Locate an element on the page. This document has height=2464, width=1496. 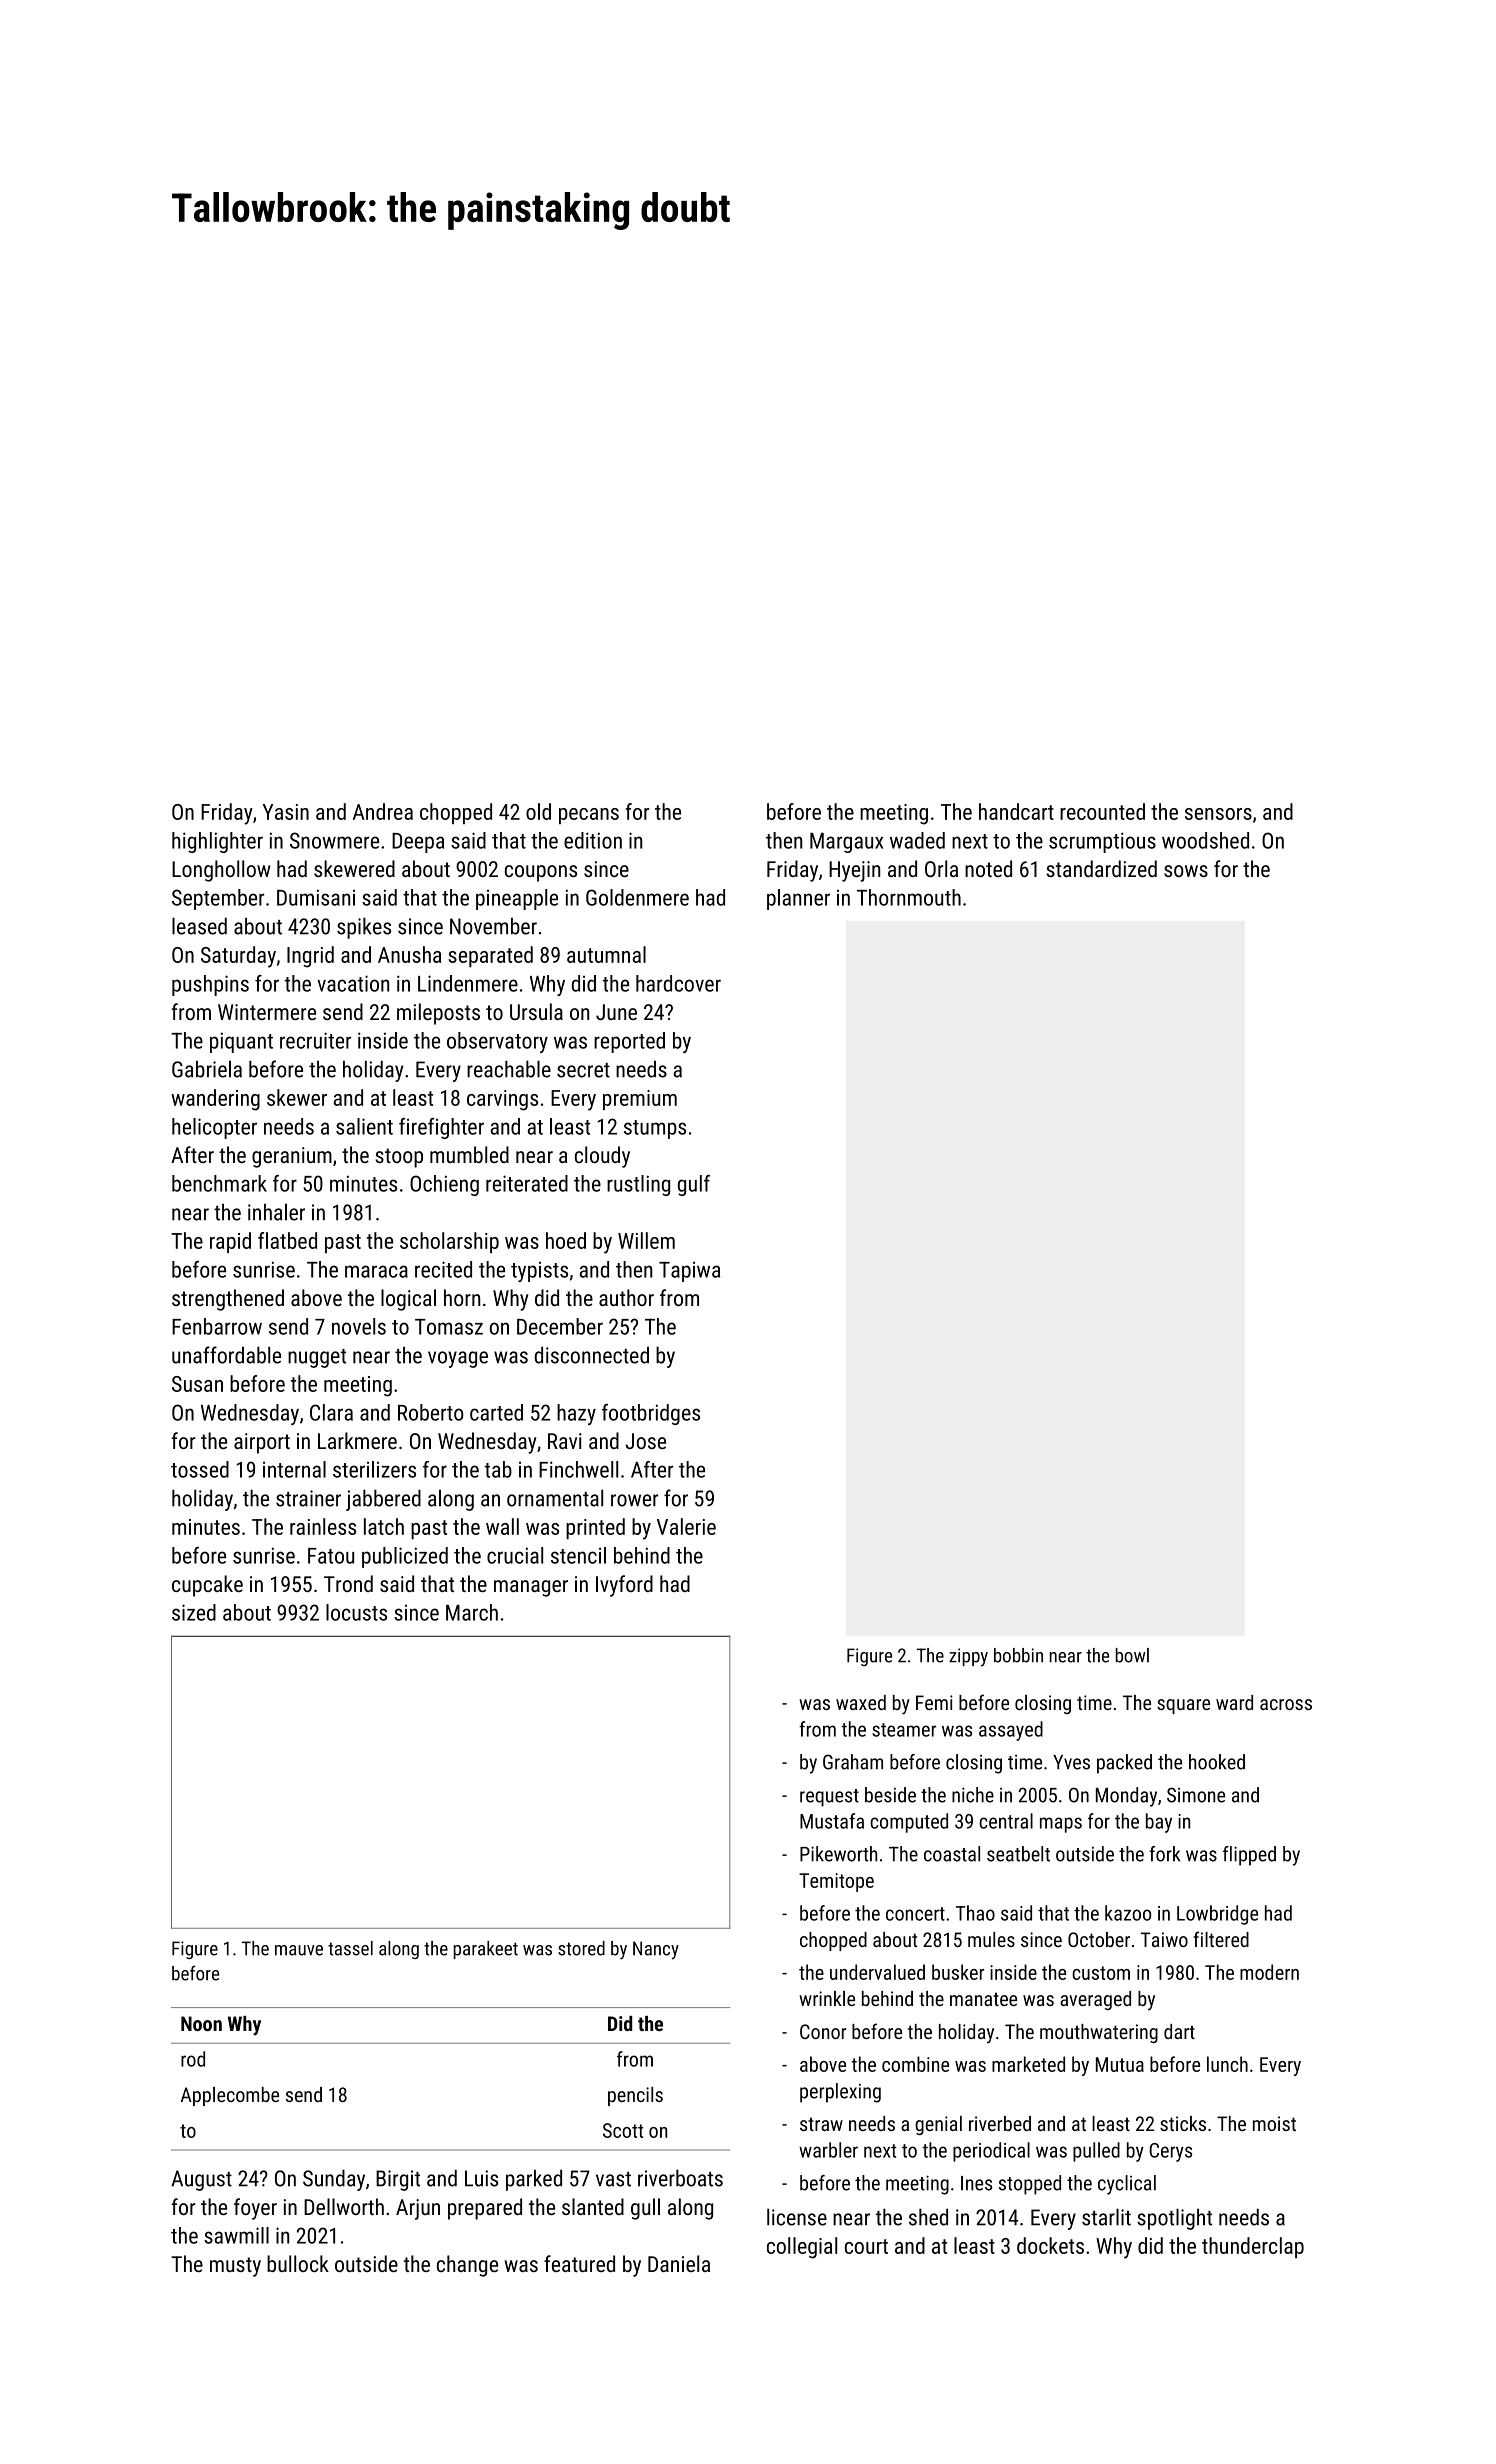
Birgit is located at coordinates (398, 2180).
